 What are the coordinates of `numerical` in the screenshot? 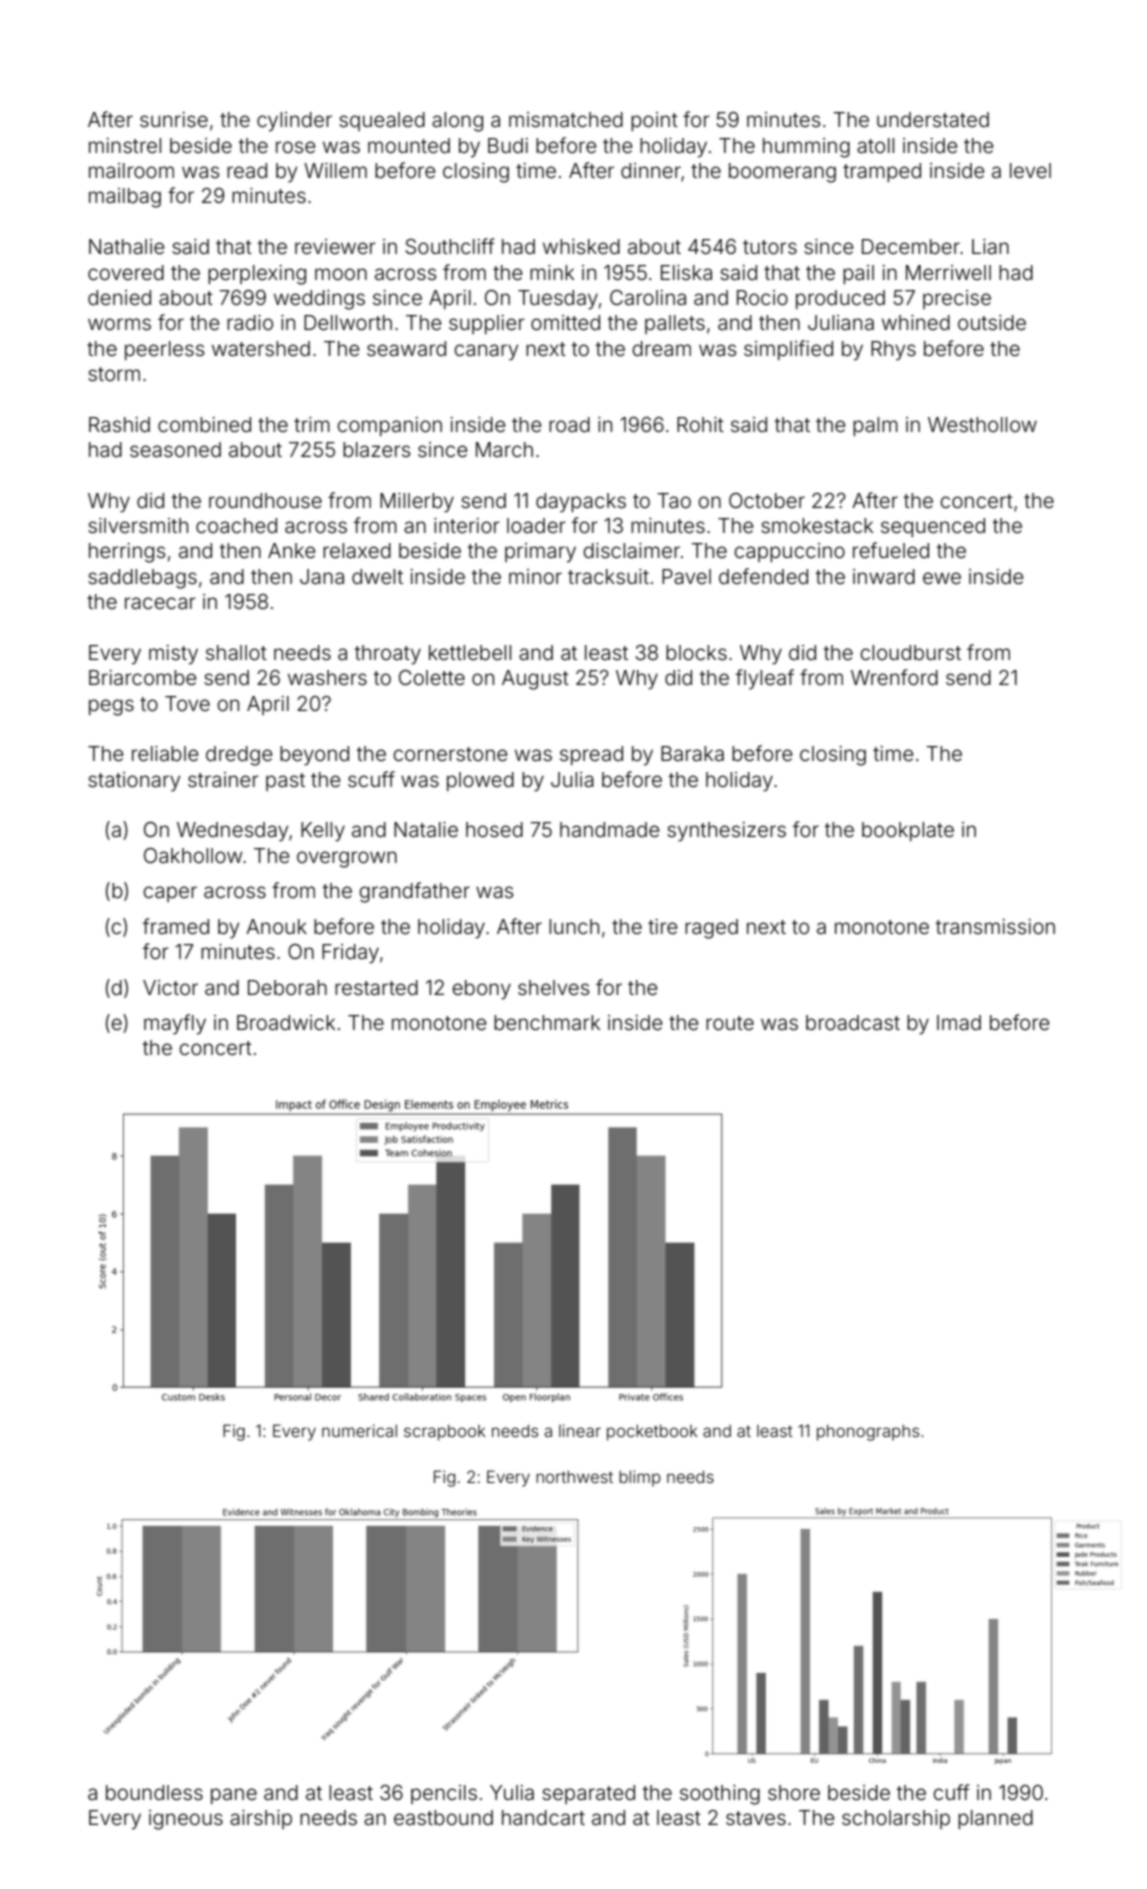 It's located at (359, 1430).
